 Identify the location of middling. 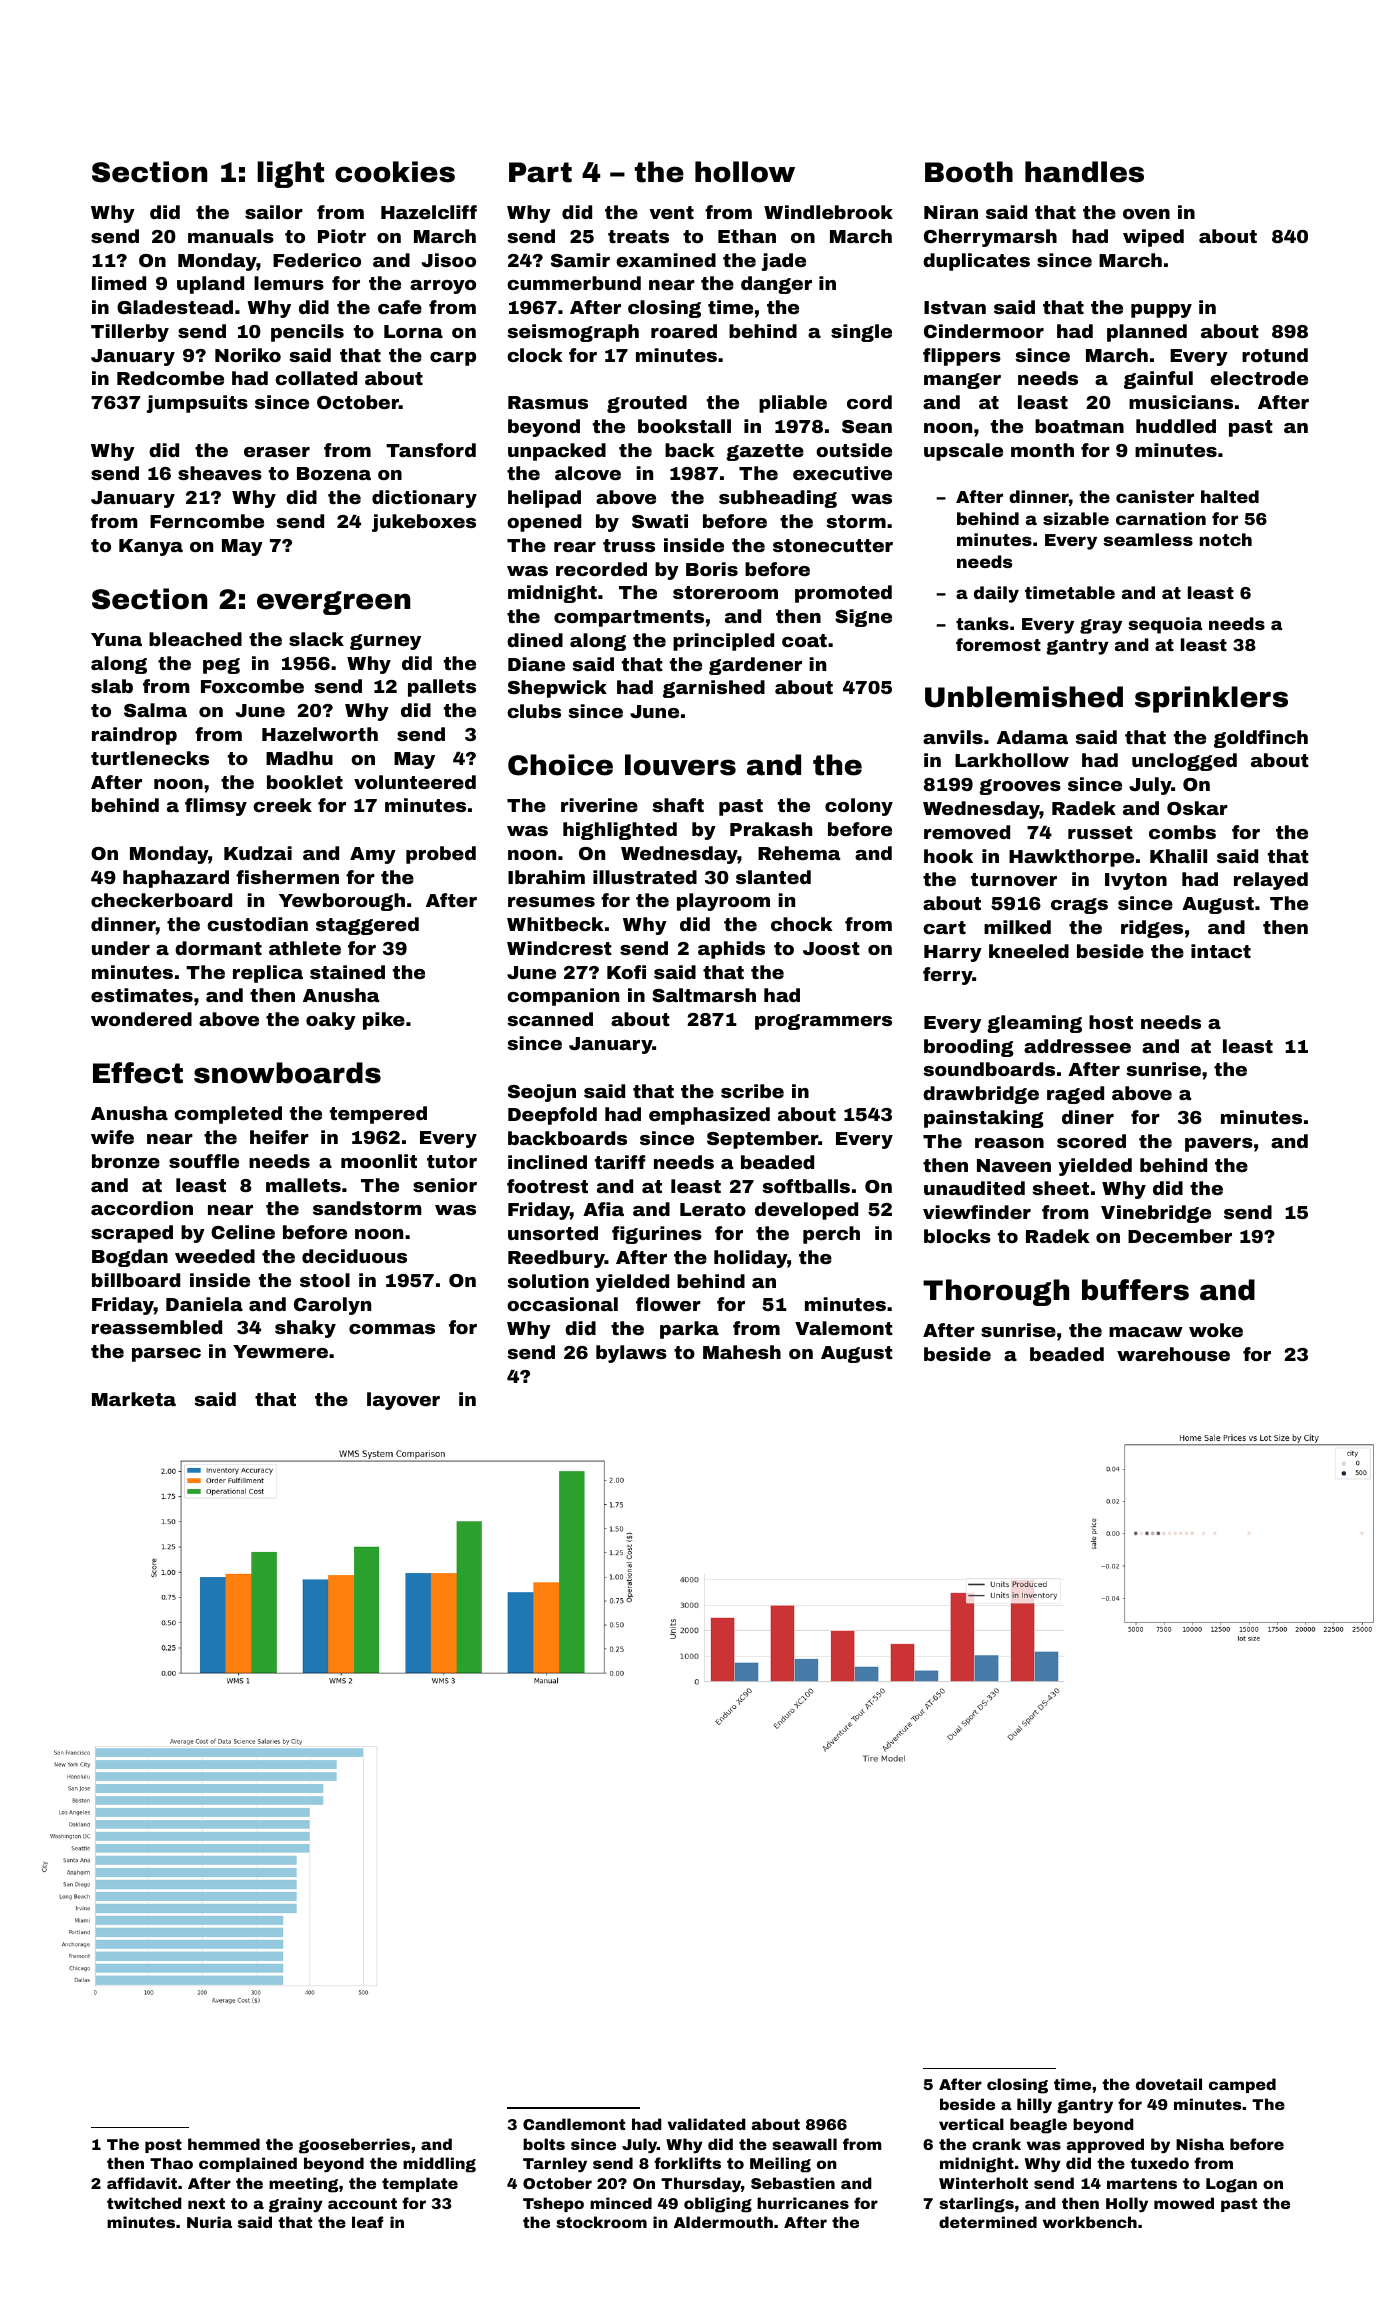
(439, 2165).
